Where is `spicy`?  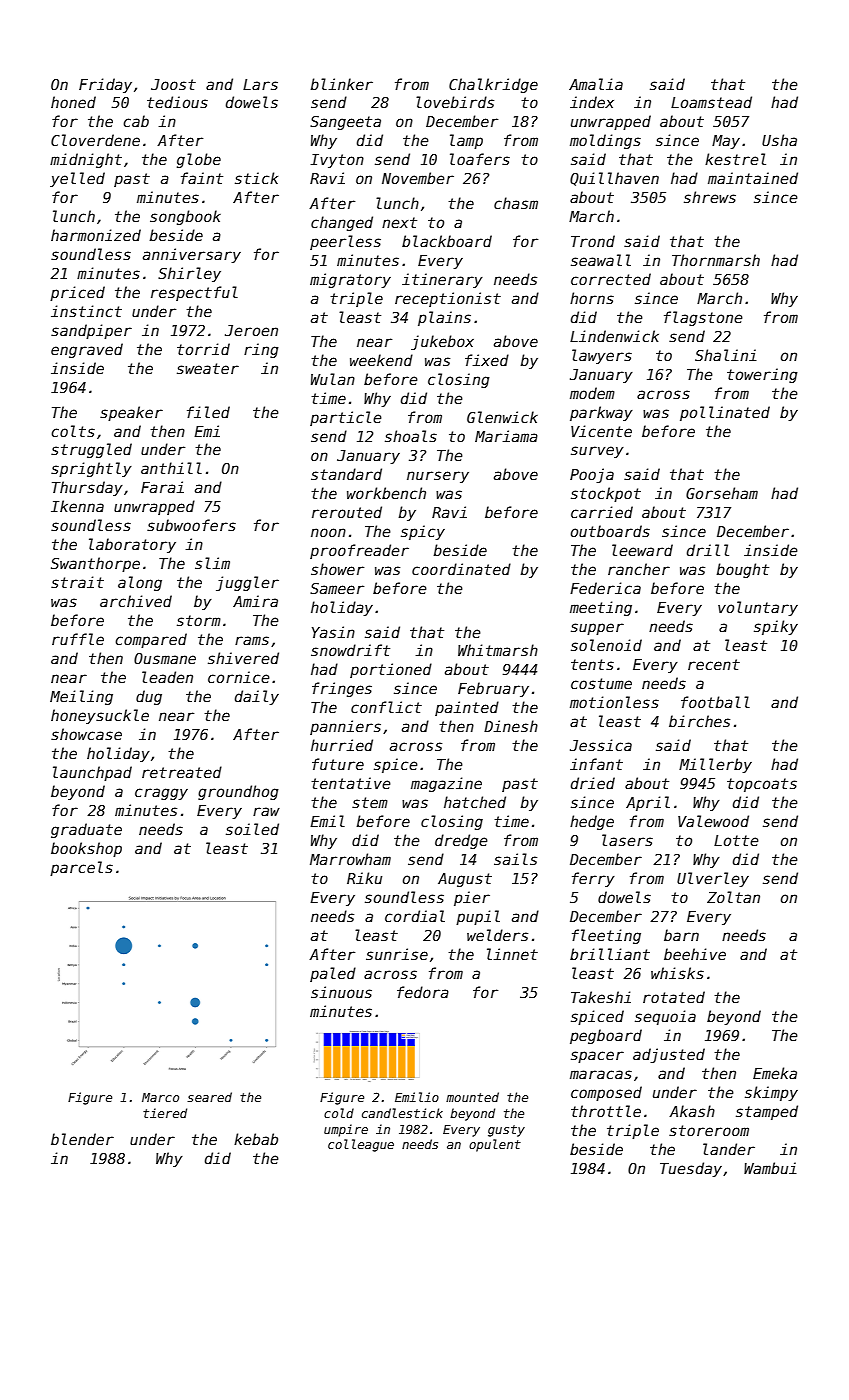 spicy is located at coordinates (423, 532).
